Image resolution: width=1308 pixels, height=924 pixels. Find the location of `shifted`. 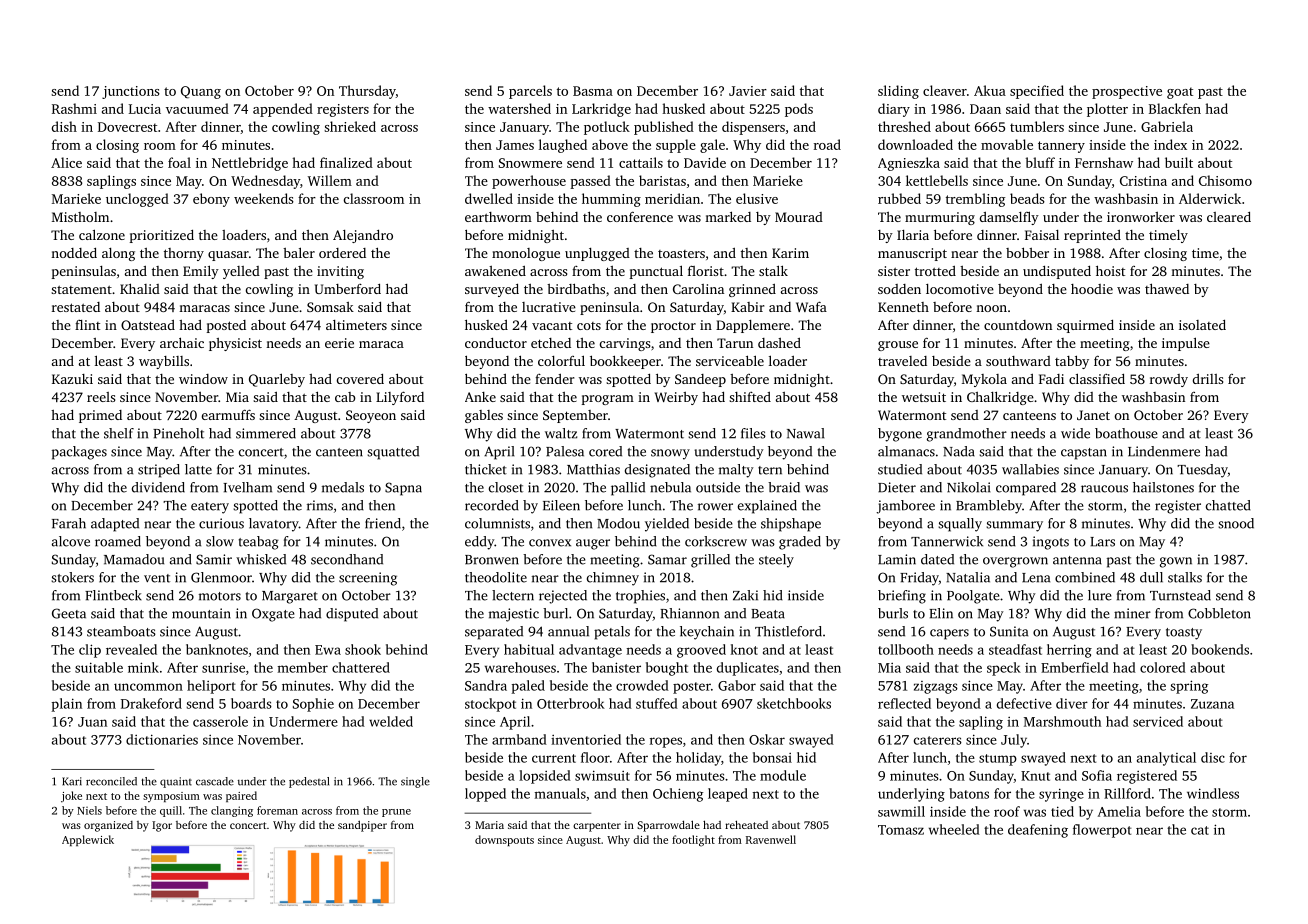

shifted is located at coordinates (750, 397).
